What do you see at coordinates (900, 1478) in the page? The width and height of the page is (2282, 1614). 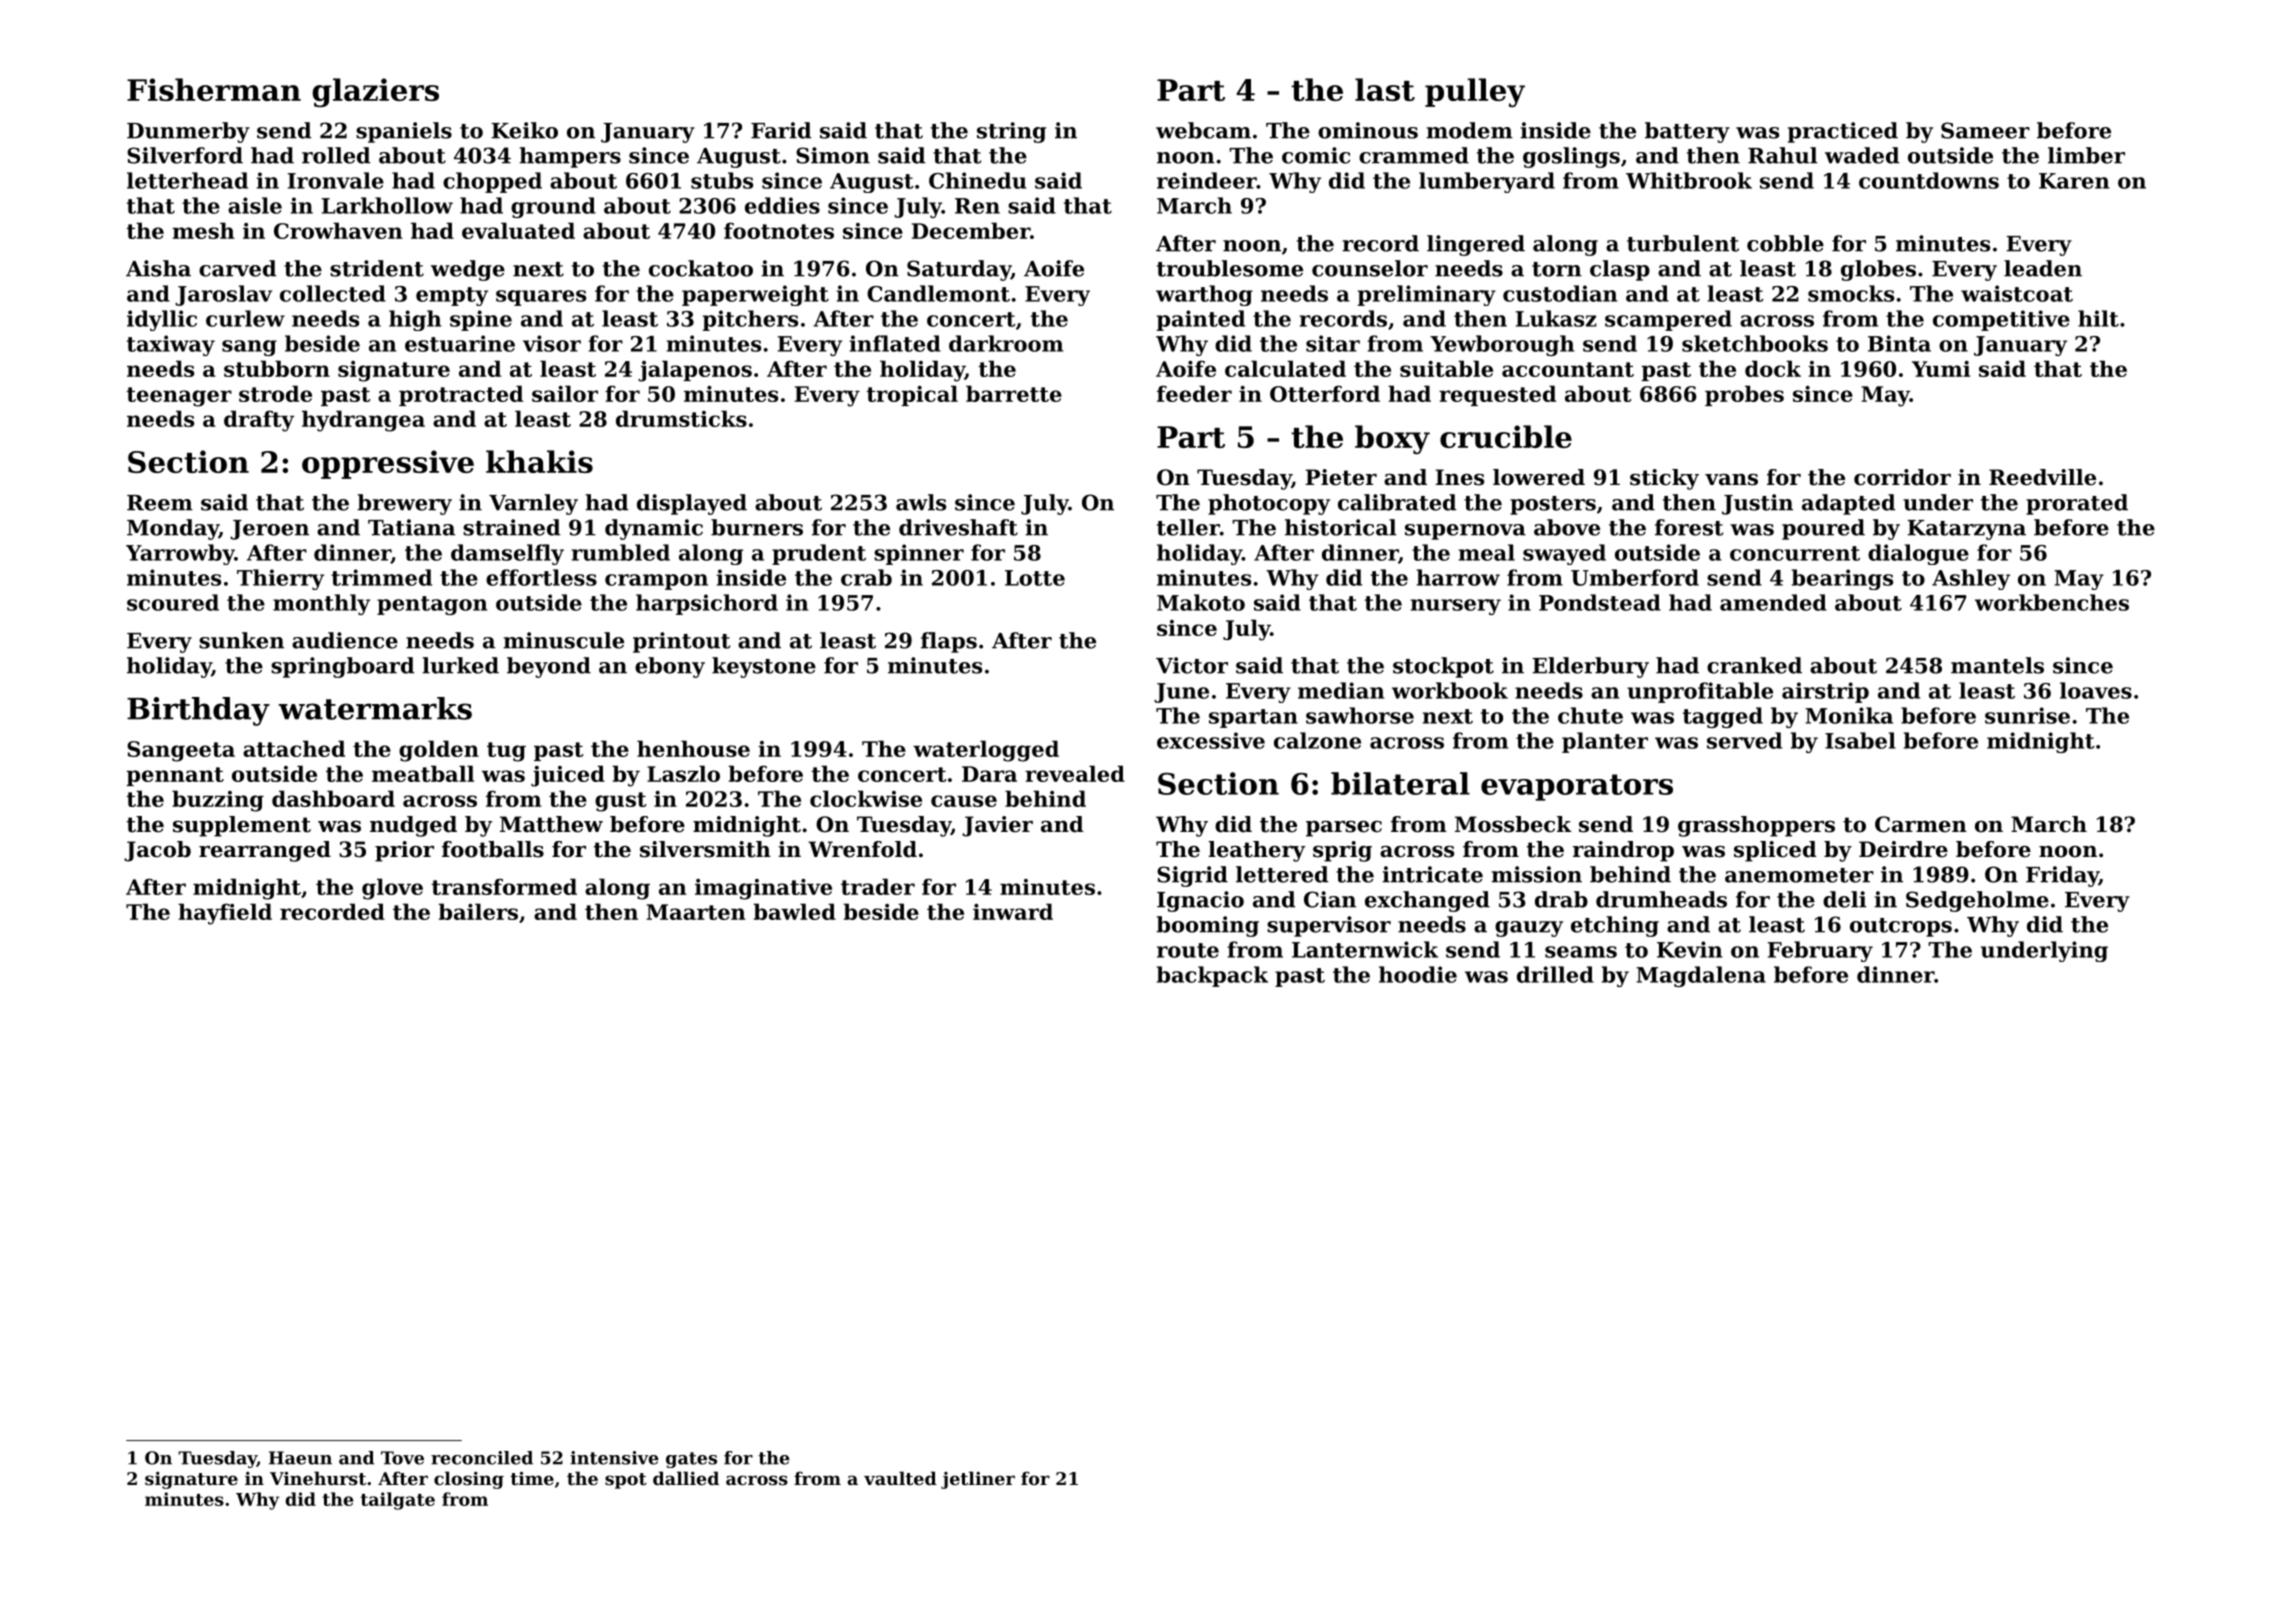 I see `vaulted` at bounding box center [900, 1478].
